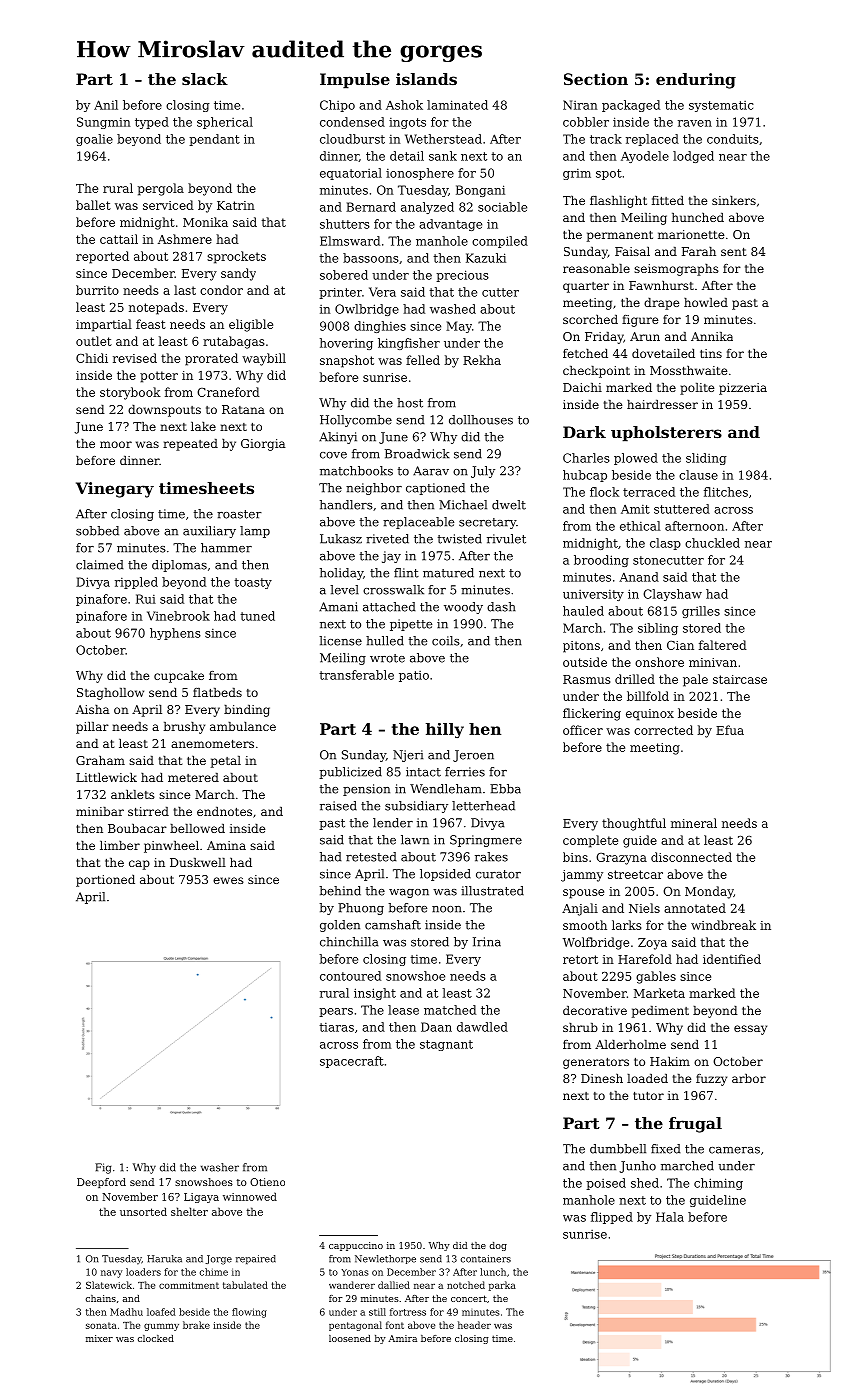 The width and height of the screenshot is (849, 1400). I want to click on sinkers, so click(734, 200).
